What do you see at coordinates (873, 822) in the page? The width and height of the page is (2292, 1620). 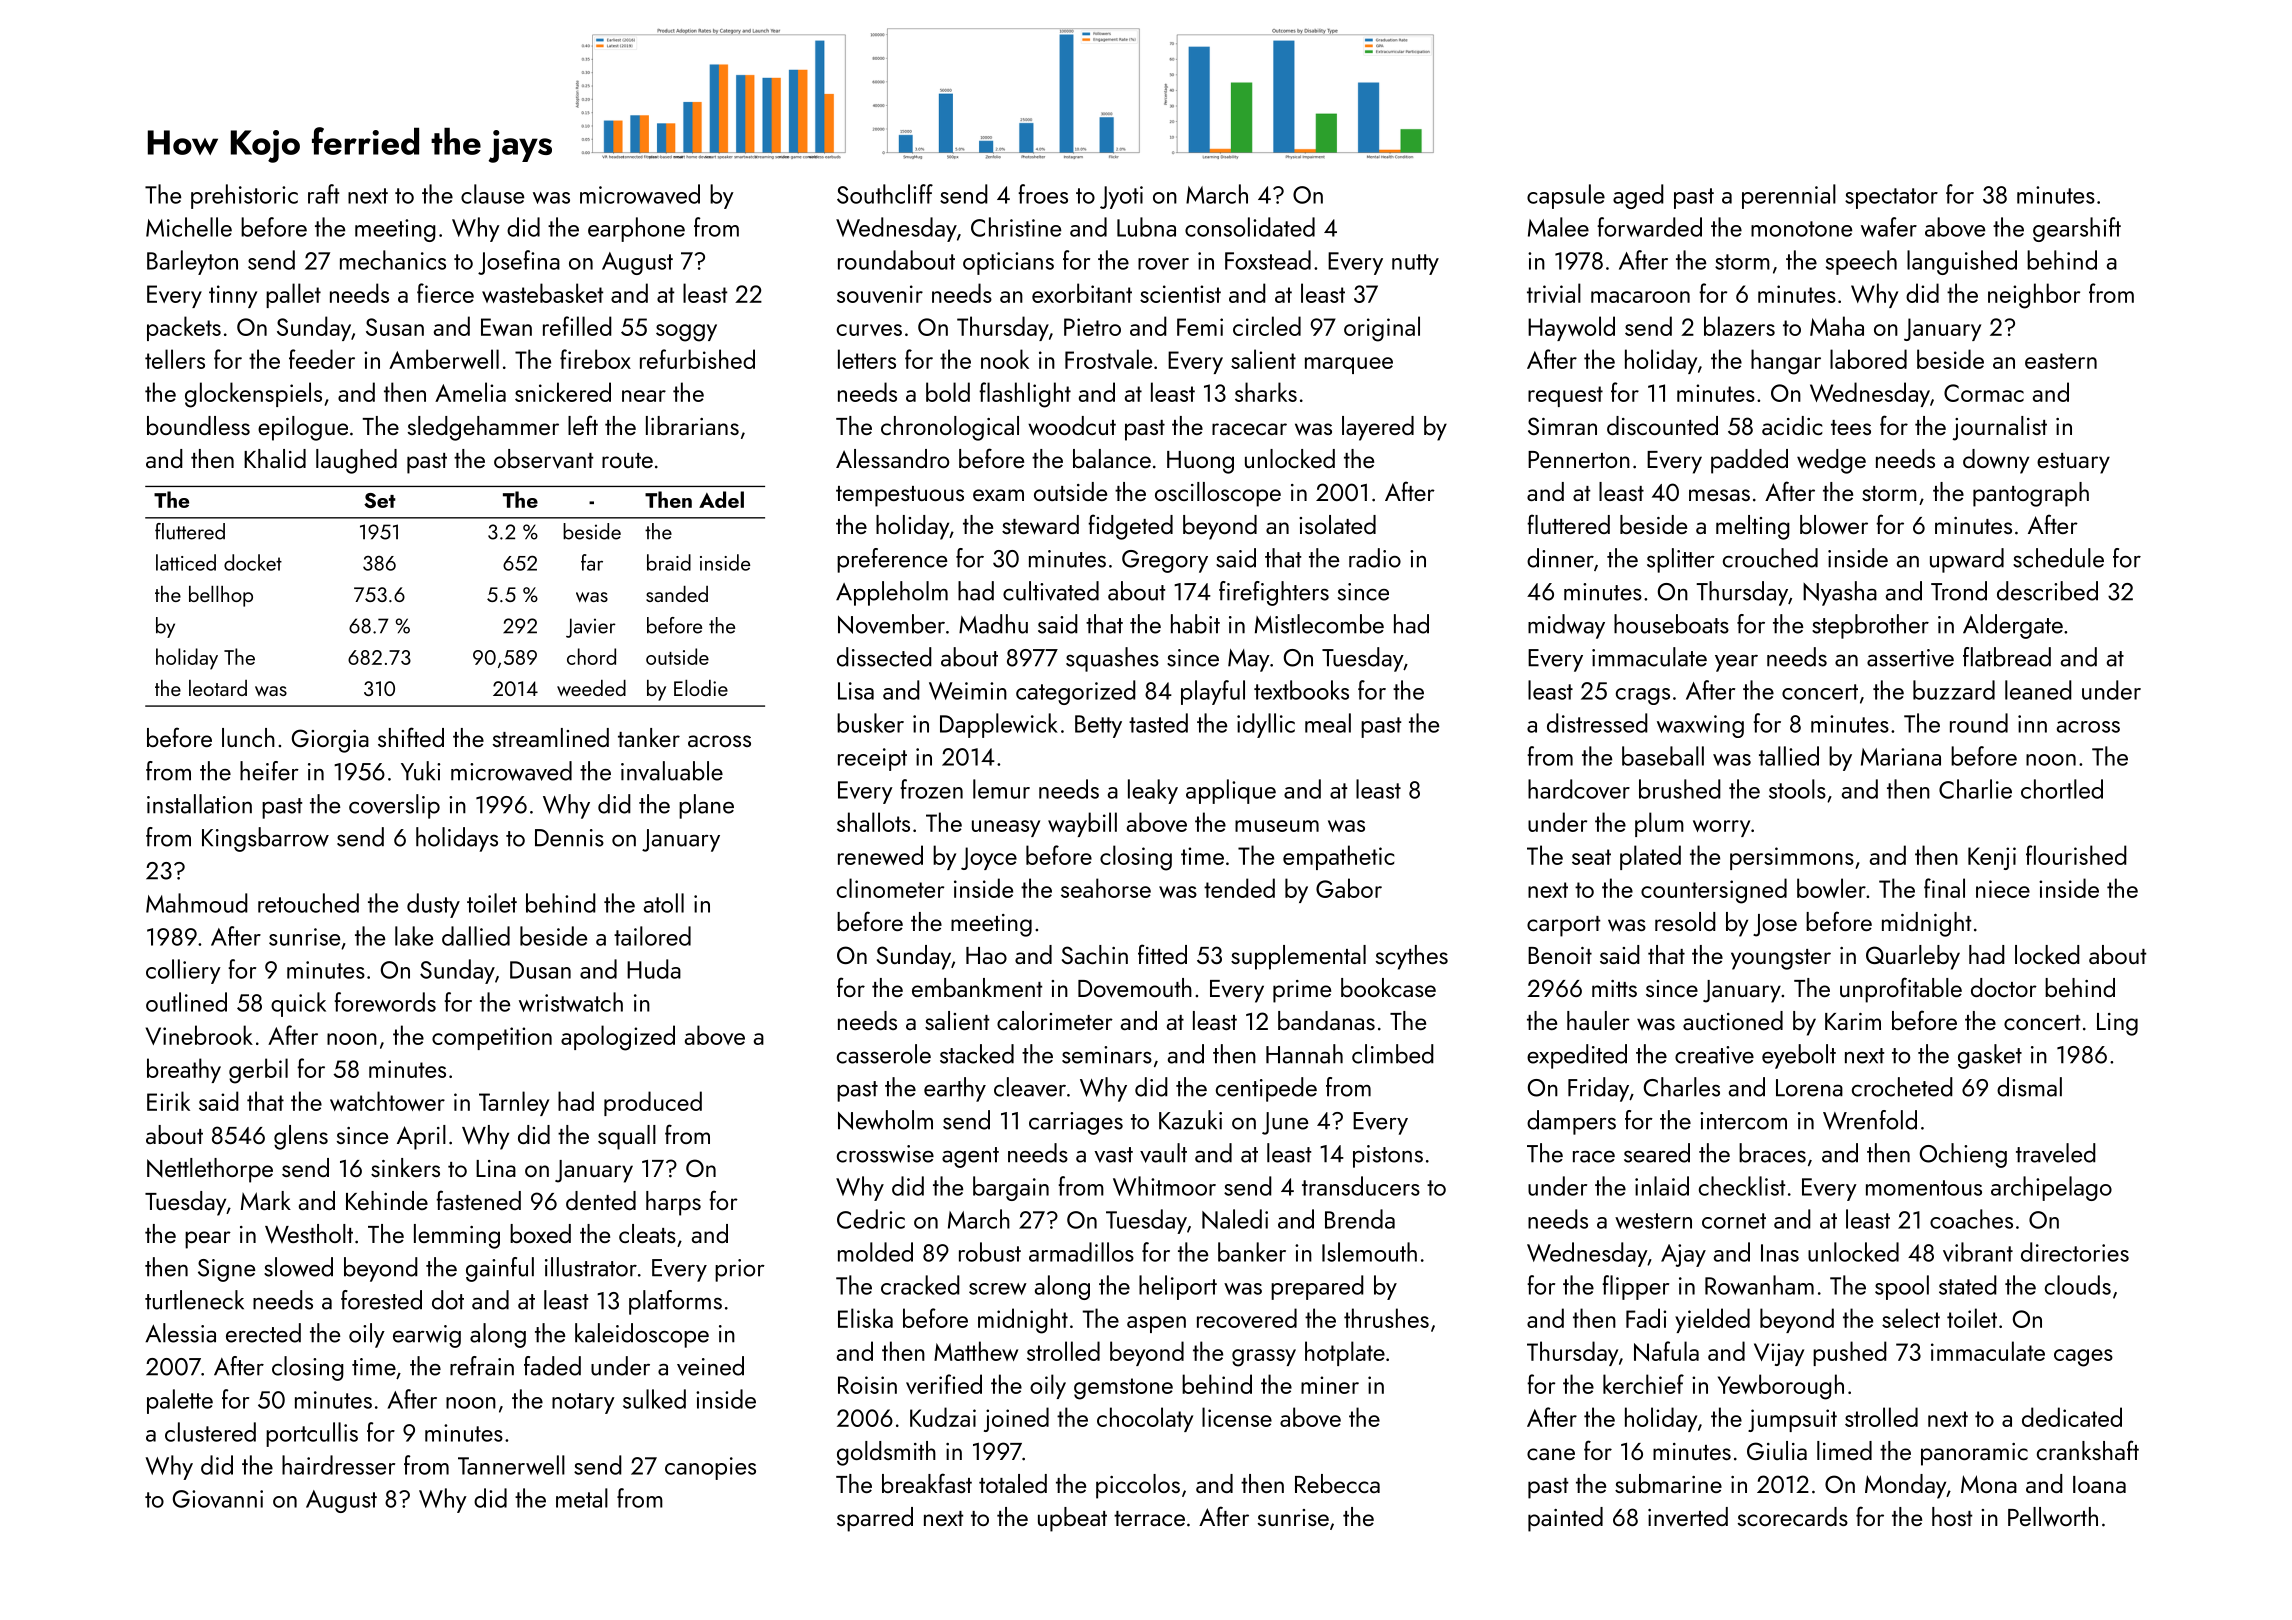 I see `shallots` at bounding box center [873, 822].
